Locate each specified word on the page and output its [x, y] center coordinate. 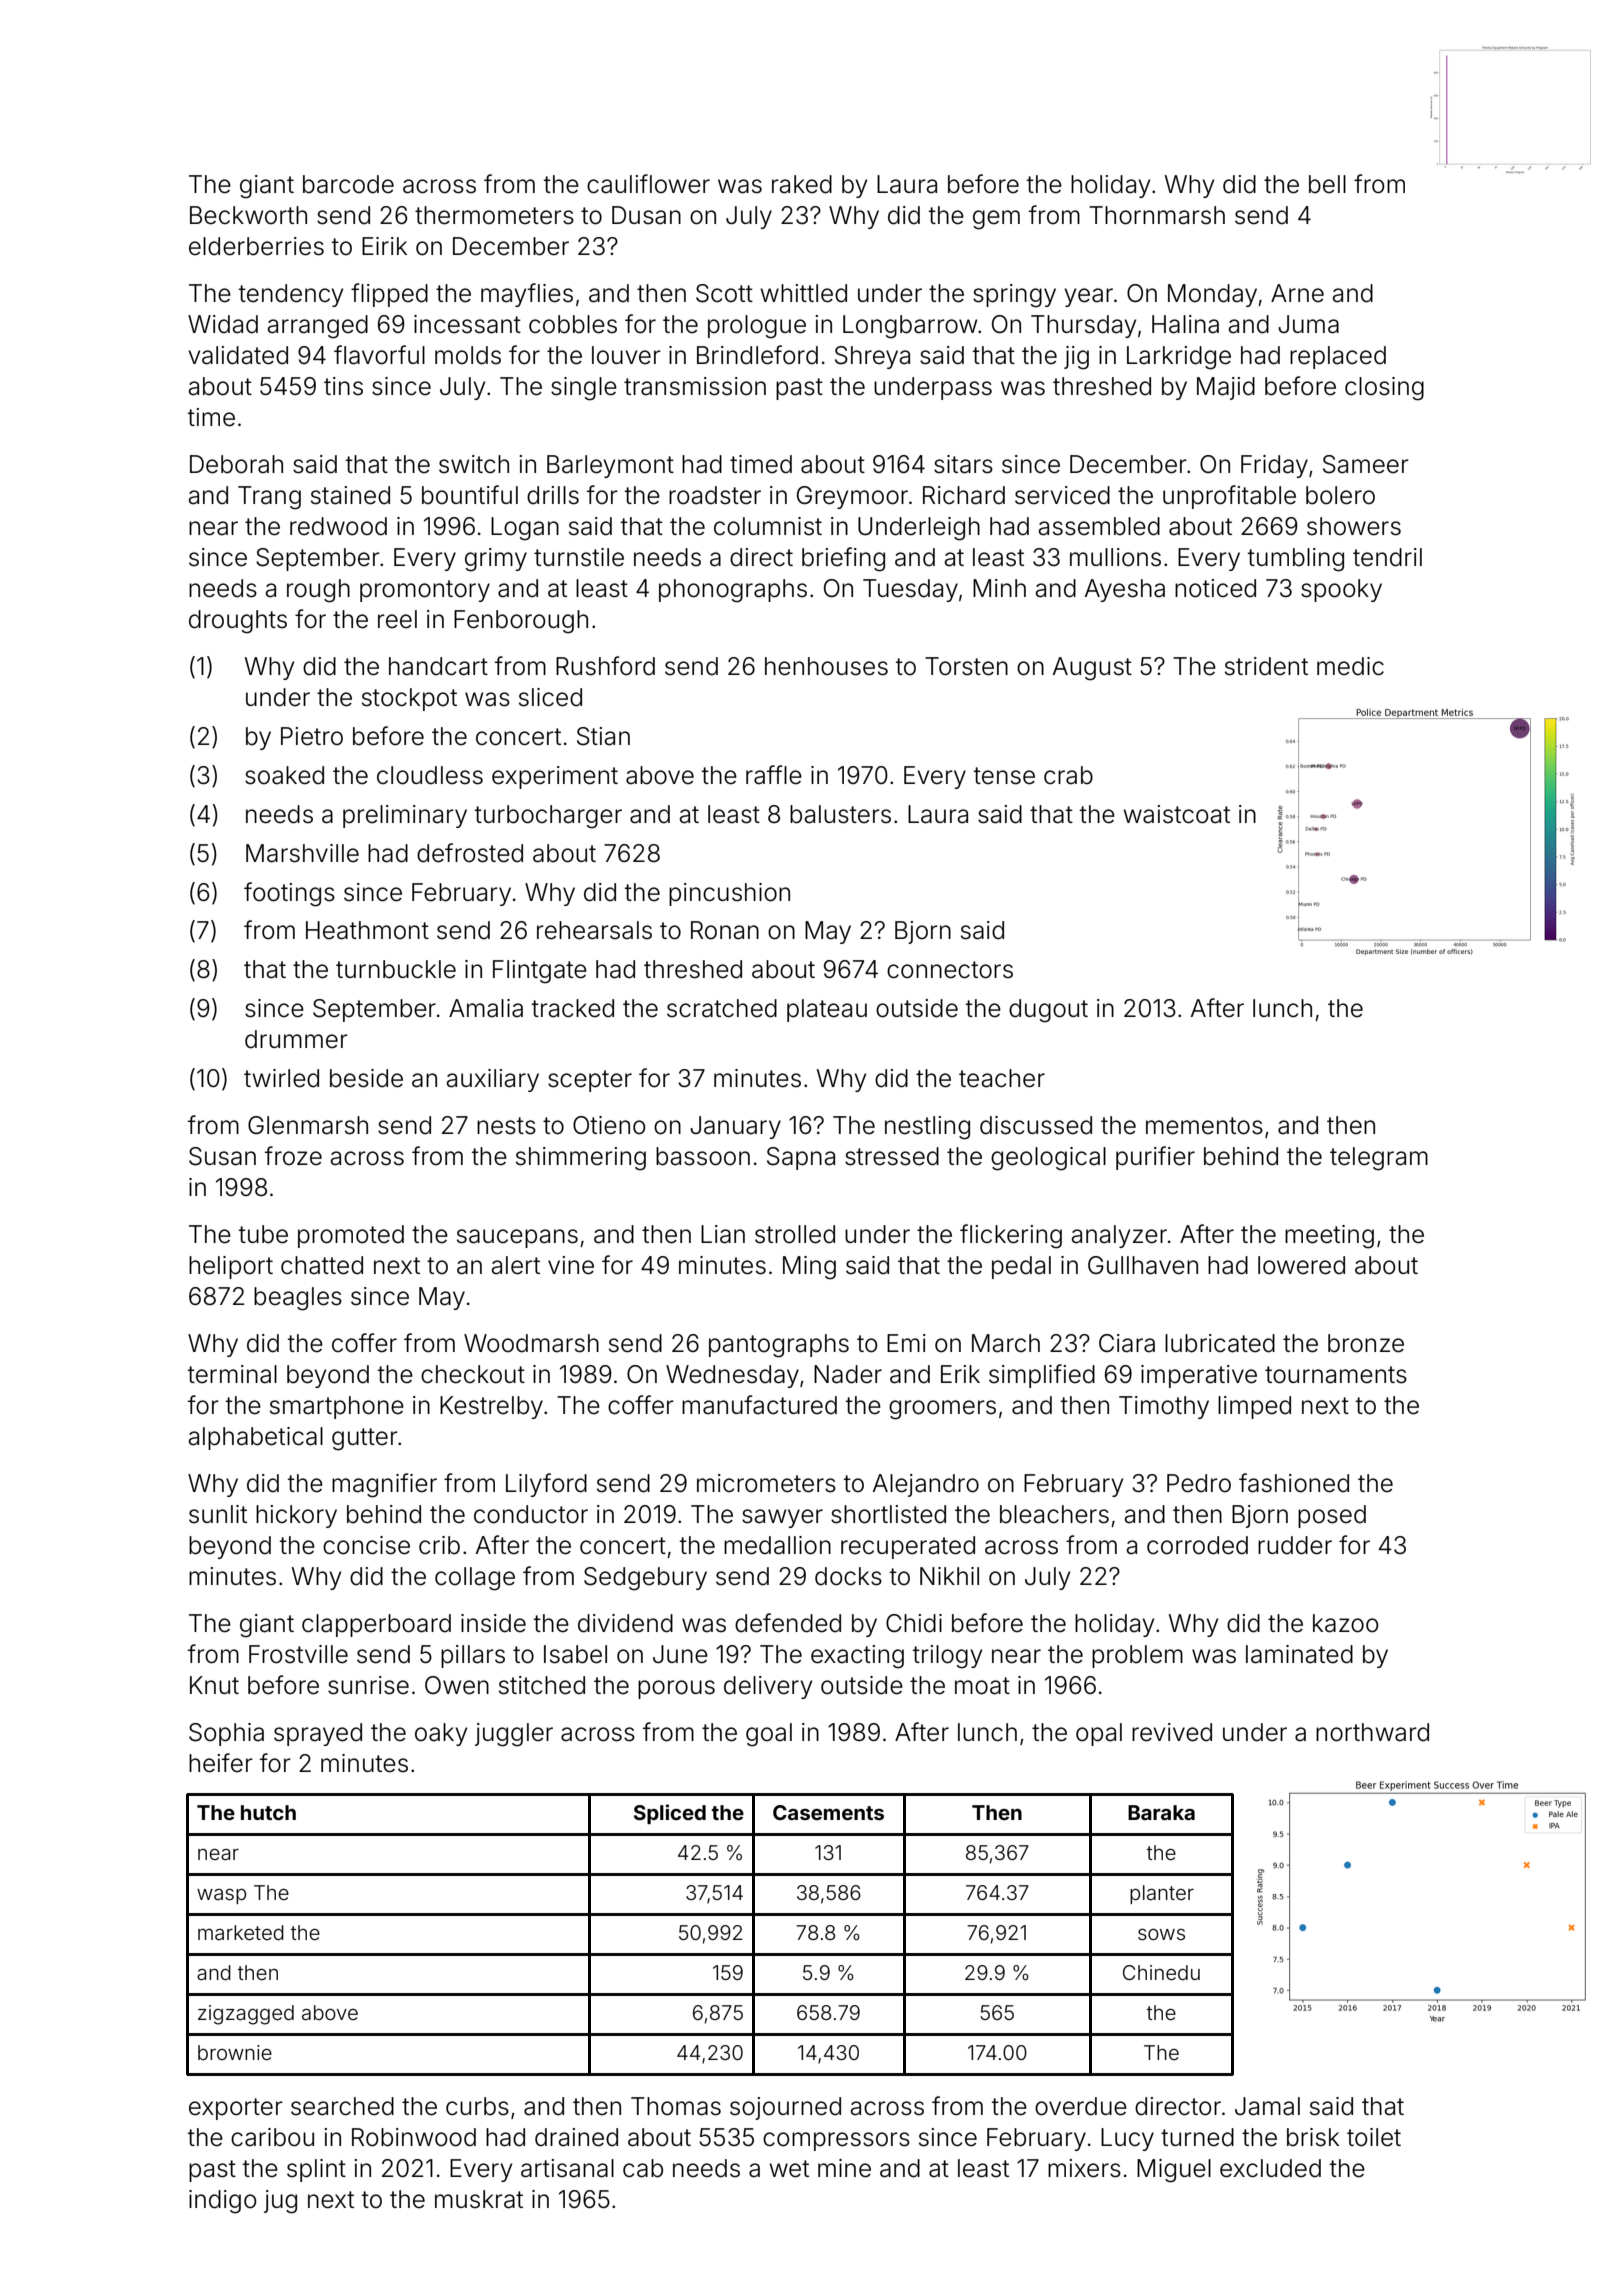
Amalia [486, 1008]
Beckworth [248, 215]
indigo [223, 2202]
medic [1350, 666]
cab [643, 2168]
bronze [1366, 1343]
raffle [774, 775]
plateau [827, 1010]
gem [996, 220]
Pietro [312, 736]
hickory [296, 1516]
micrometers [766, 1483]
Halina [1185, 324]
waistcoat [1176, 814]
